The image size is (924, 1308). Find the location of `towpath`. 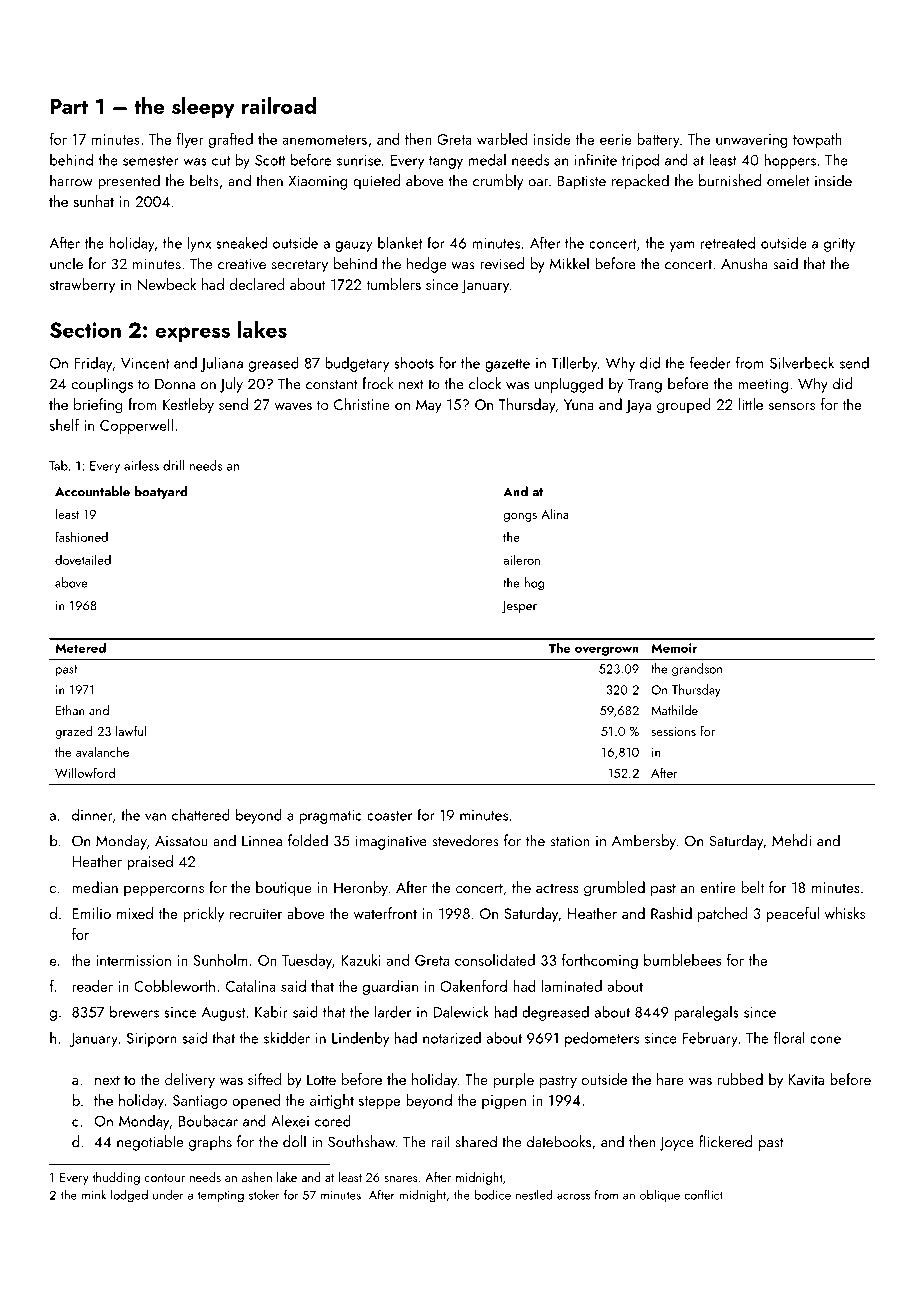

towpath is located at coordinates (817, 140).
